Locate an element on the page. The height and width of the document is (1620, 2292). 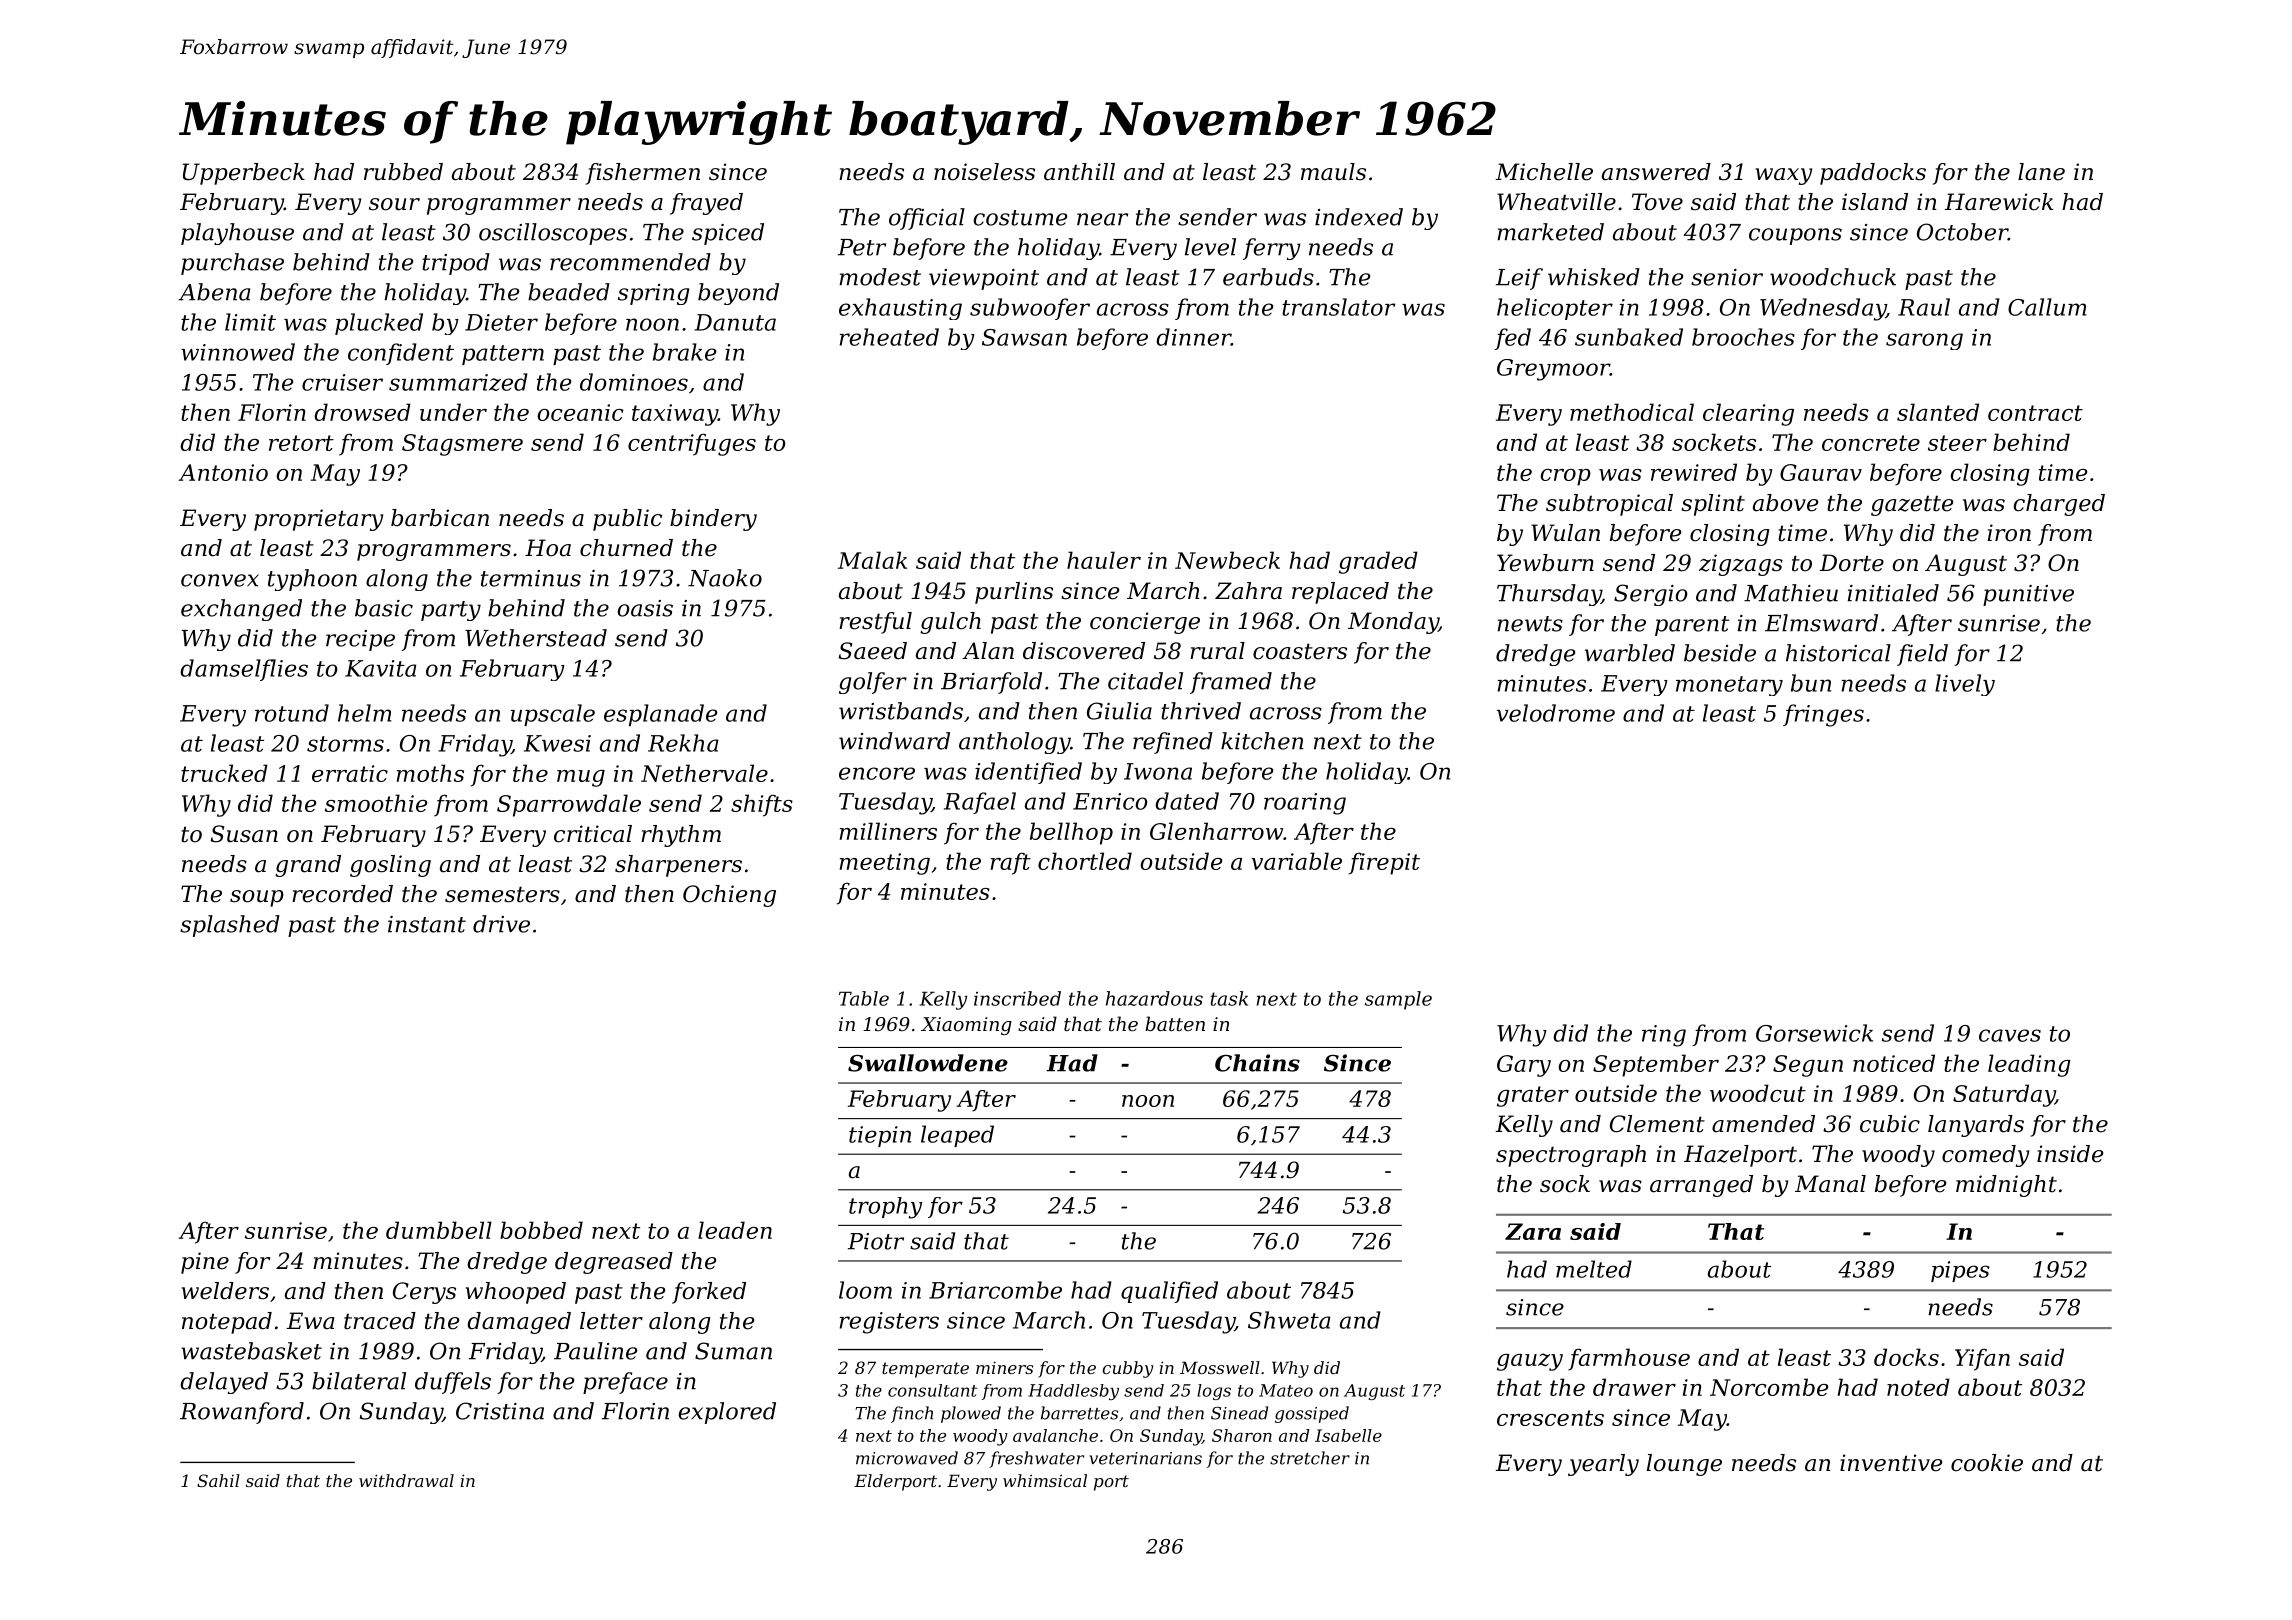
bilateral is located at coordinates (359, 1381).
